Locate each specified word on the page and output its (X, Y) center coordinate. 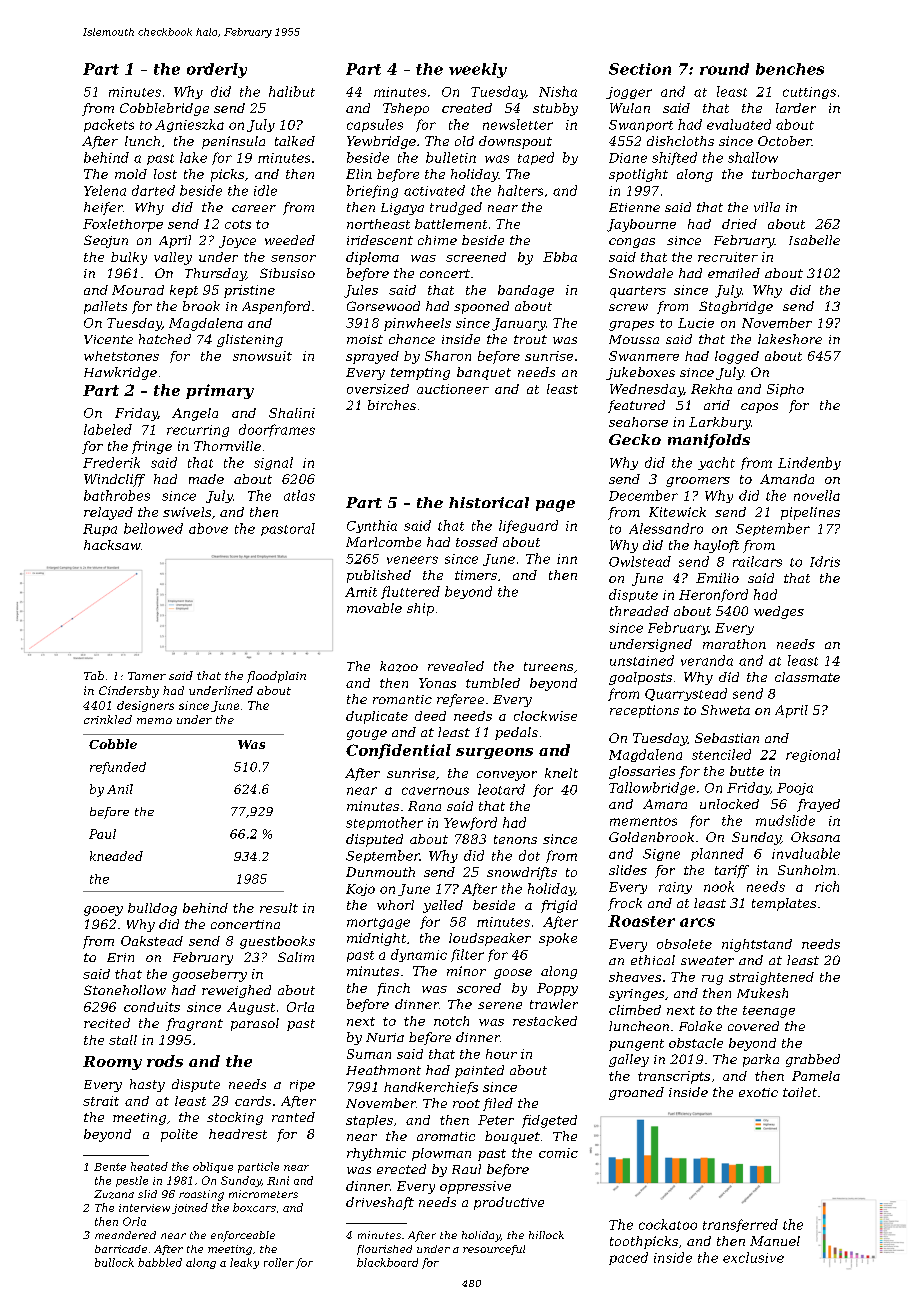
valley (173, 258)
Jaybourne (641, 225)
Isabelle (814, 240)
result (279, 908)
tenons (515, 839)
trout (530, 339)
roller (279, 1262)
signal (273, 463)
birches (392, 405)
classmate (807, 677)
